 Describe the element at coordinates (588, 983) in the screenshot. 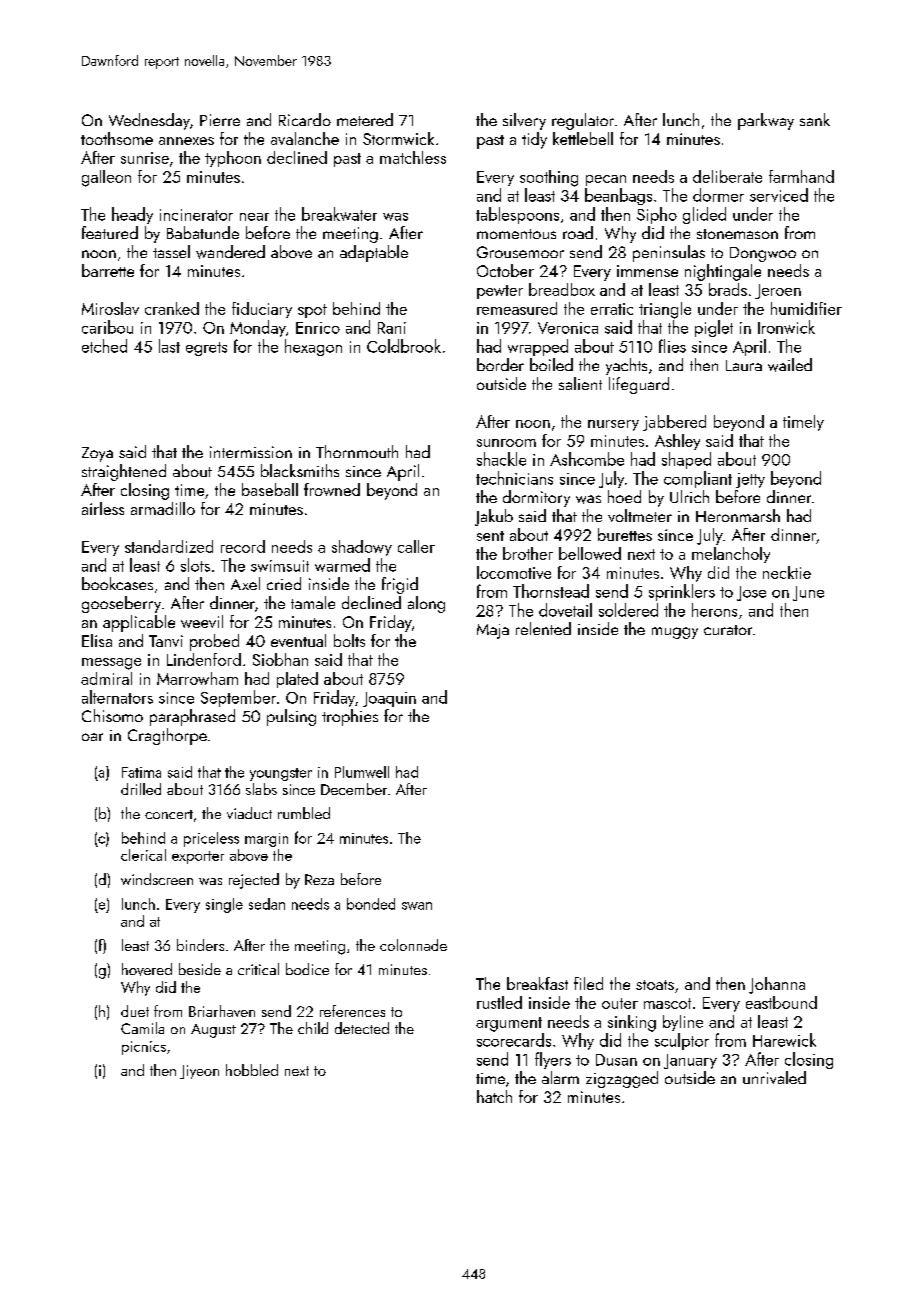

I see `filed` at that location.
